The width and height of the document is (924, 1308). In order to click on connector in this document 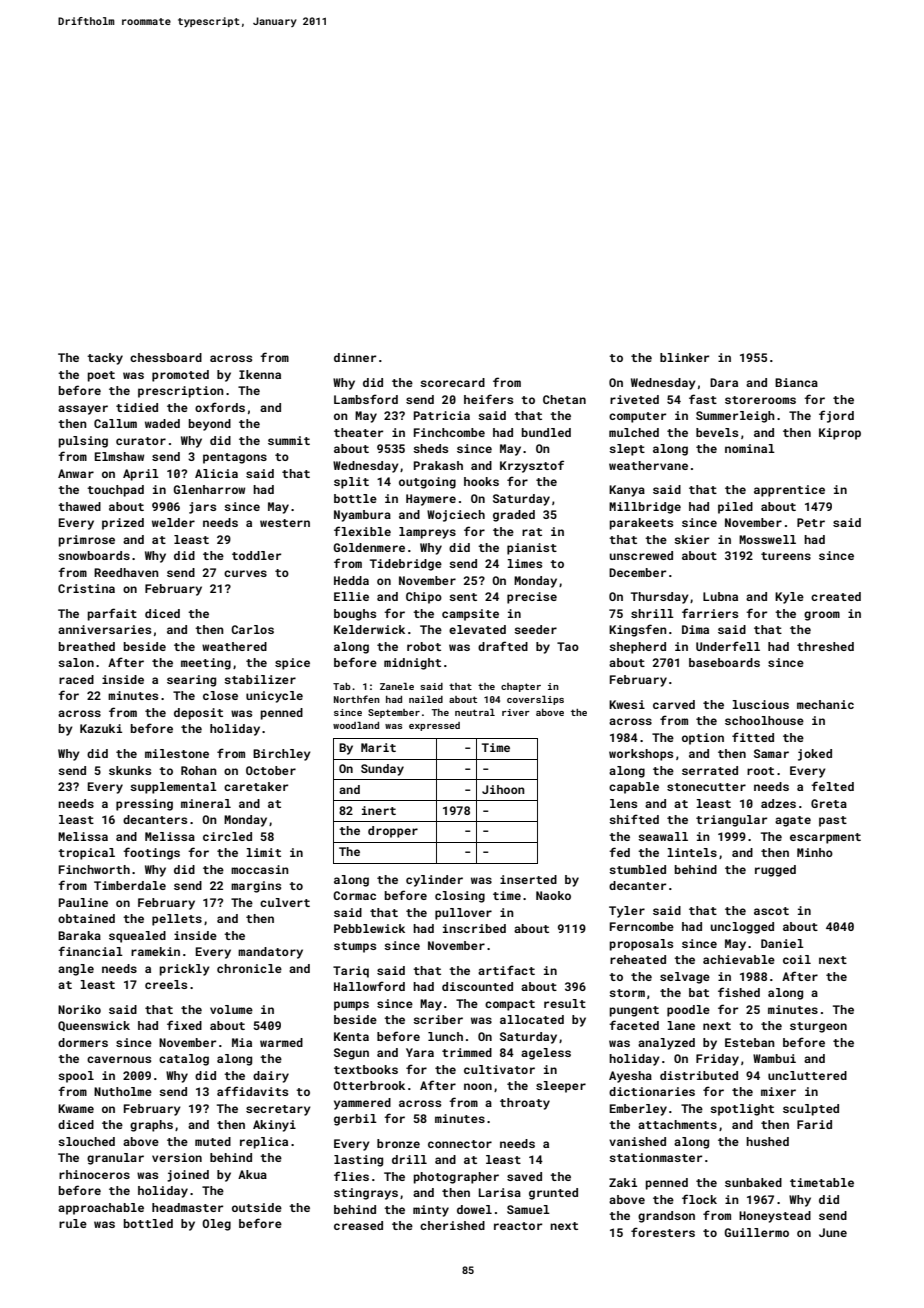, I will do `click(460, 1144)`.
